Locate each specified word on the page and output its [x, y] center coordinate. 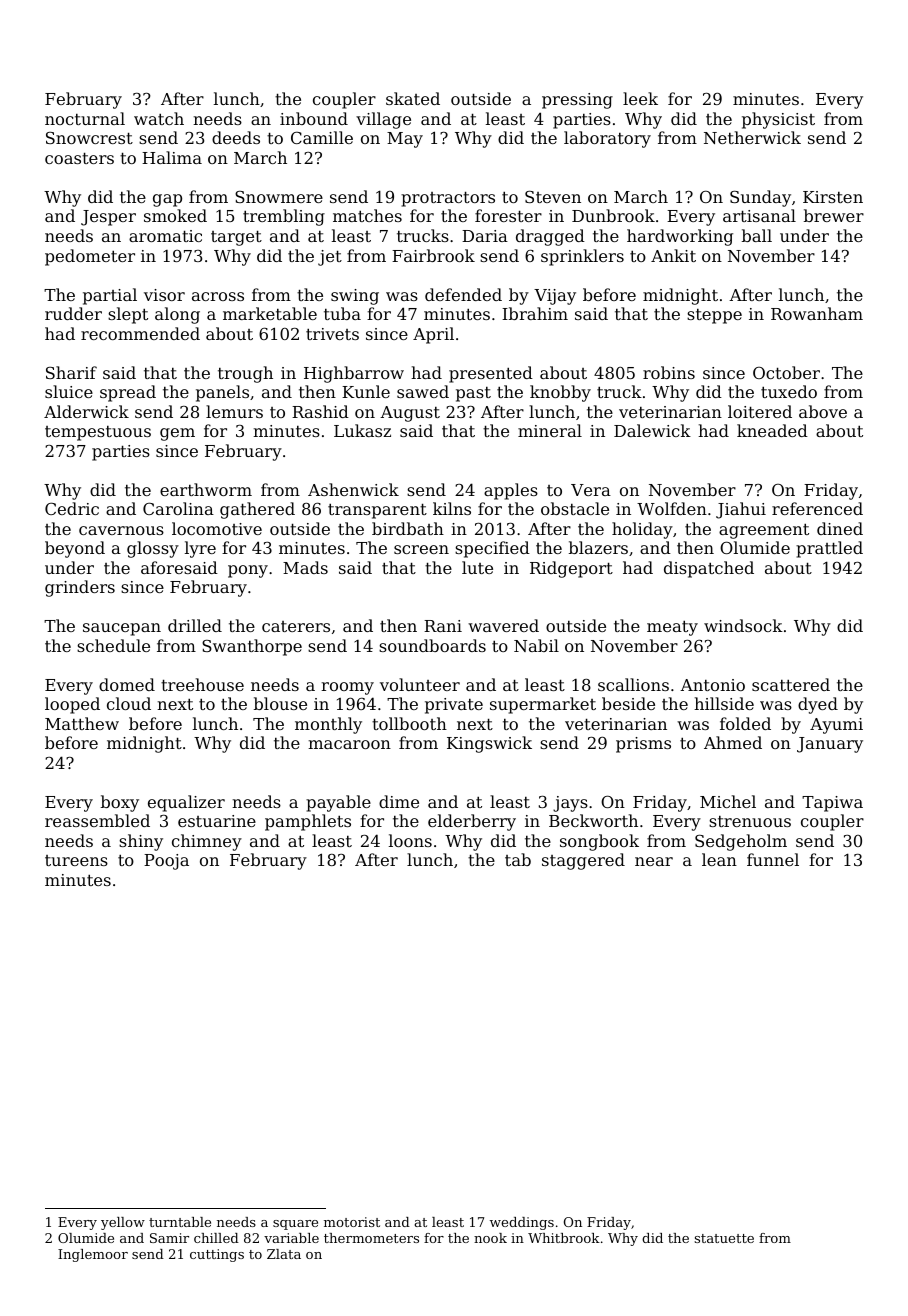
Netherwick [752, 137]
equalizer [186, 803]
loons [410, 840]
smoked [175, 215]
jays [570, 804]
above [823, 411]
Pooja [166, 862]
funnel [773, 859]
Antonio [712, 685]
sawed [423, 391]
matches [367, 215]
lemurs [234, 411]
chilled [216, 1238]
